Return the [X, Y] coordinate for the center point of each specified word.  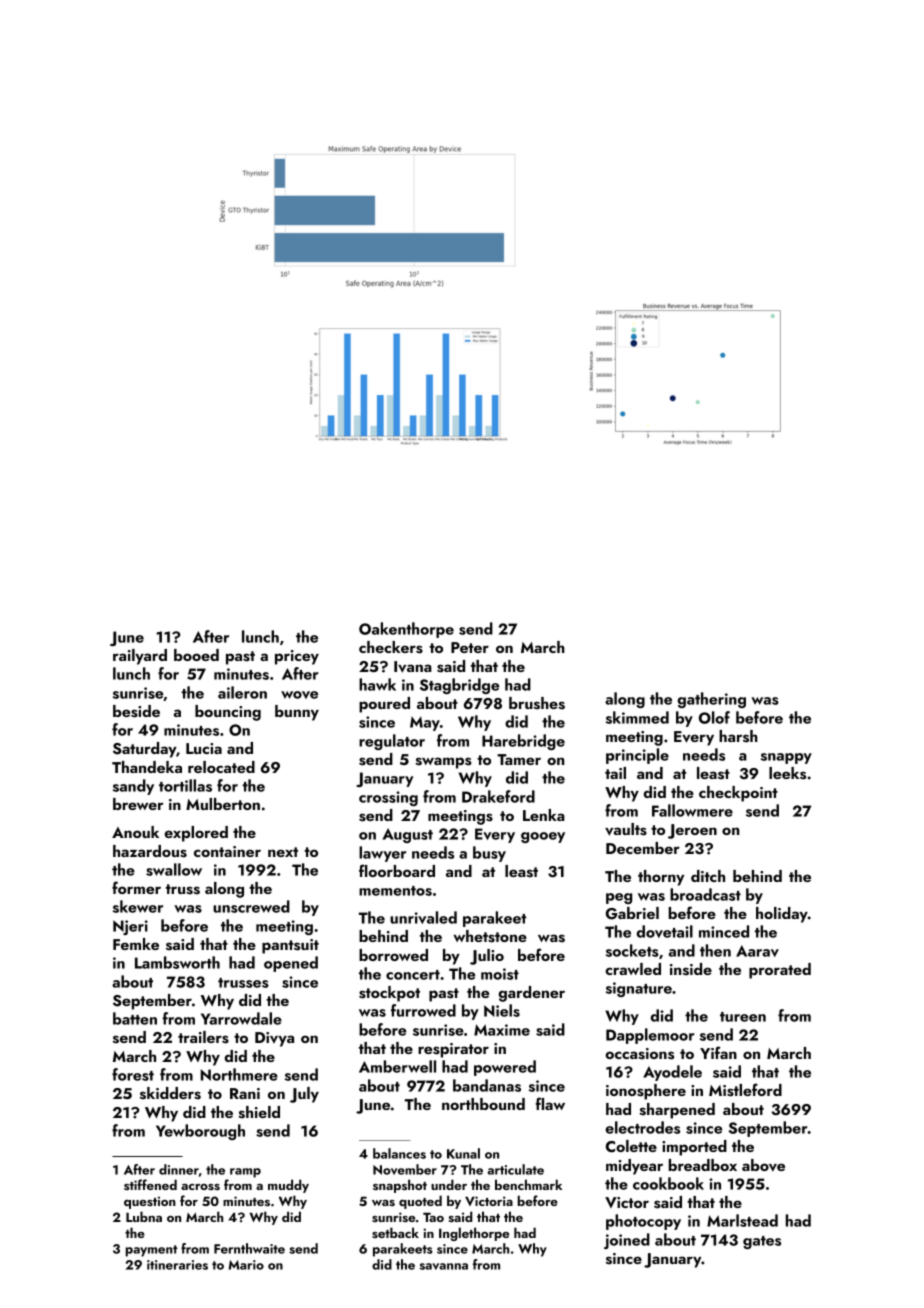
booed [196, 655]
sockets [632, 950]
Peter [470, 647]
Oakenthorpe [406, 630]
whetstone [490, 936]
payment [152, 1251]
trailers [203, 1037]
